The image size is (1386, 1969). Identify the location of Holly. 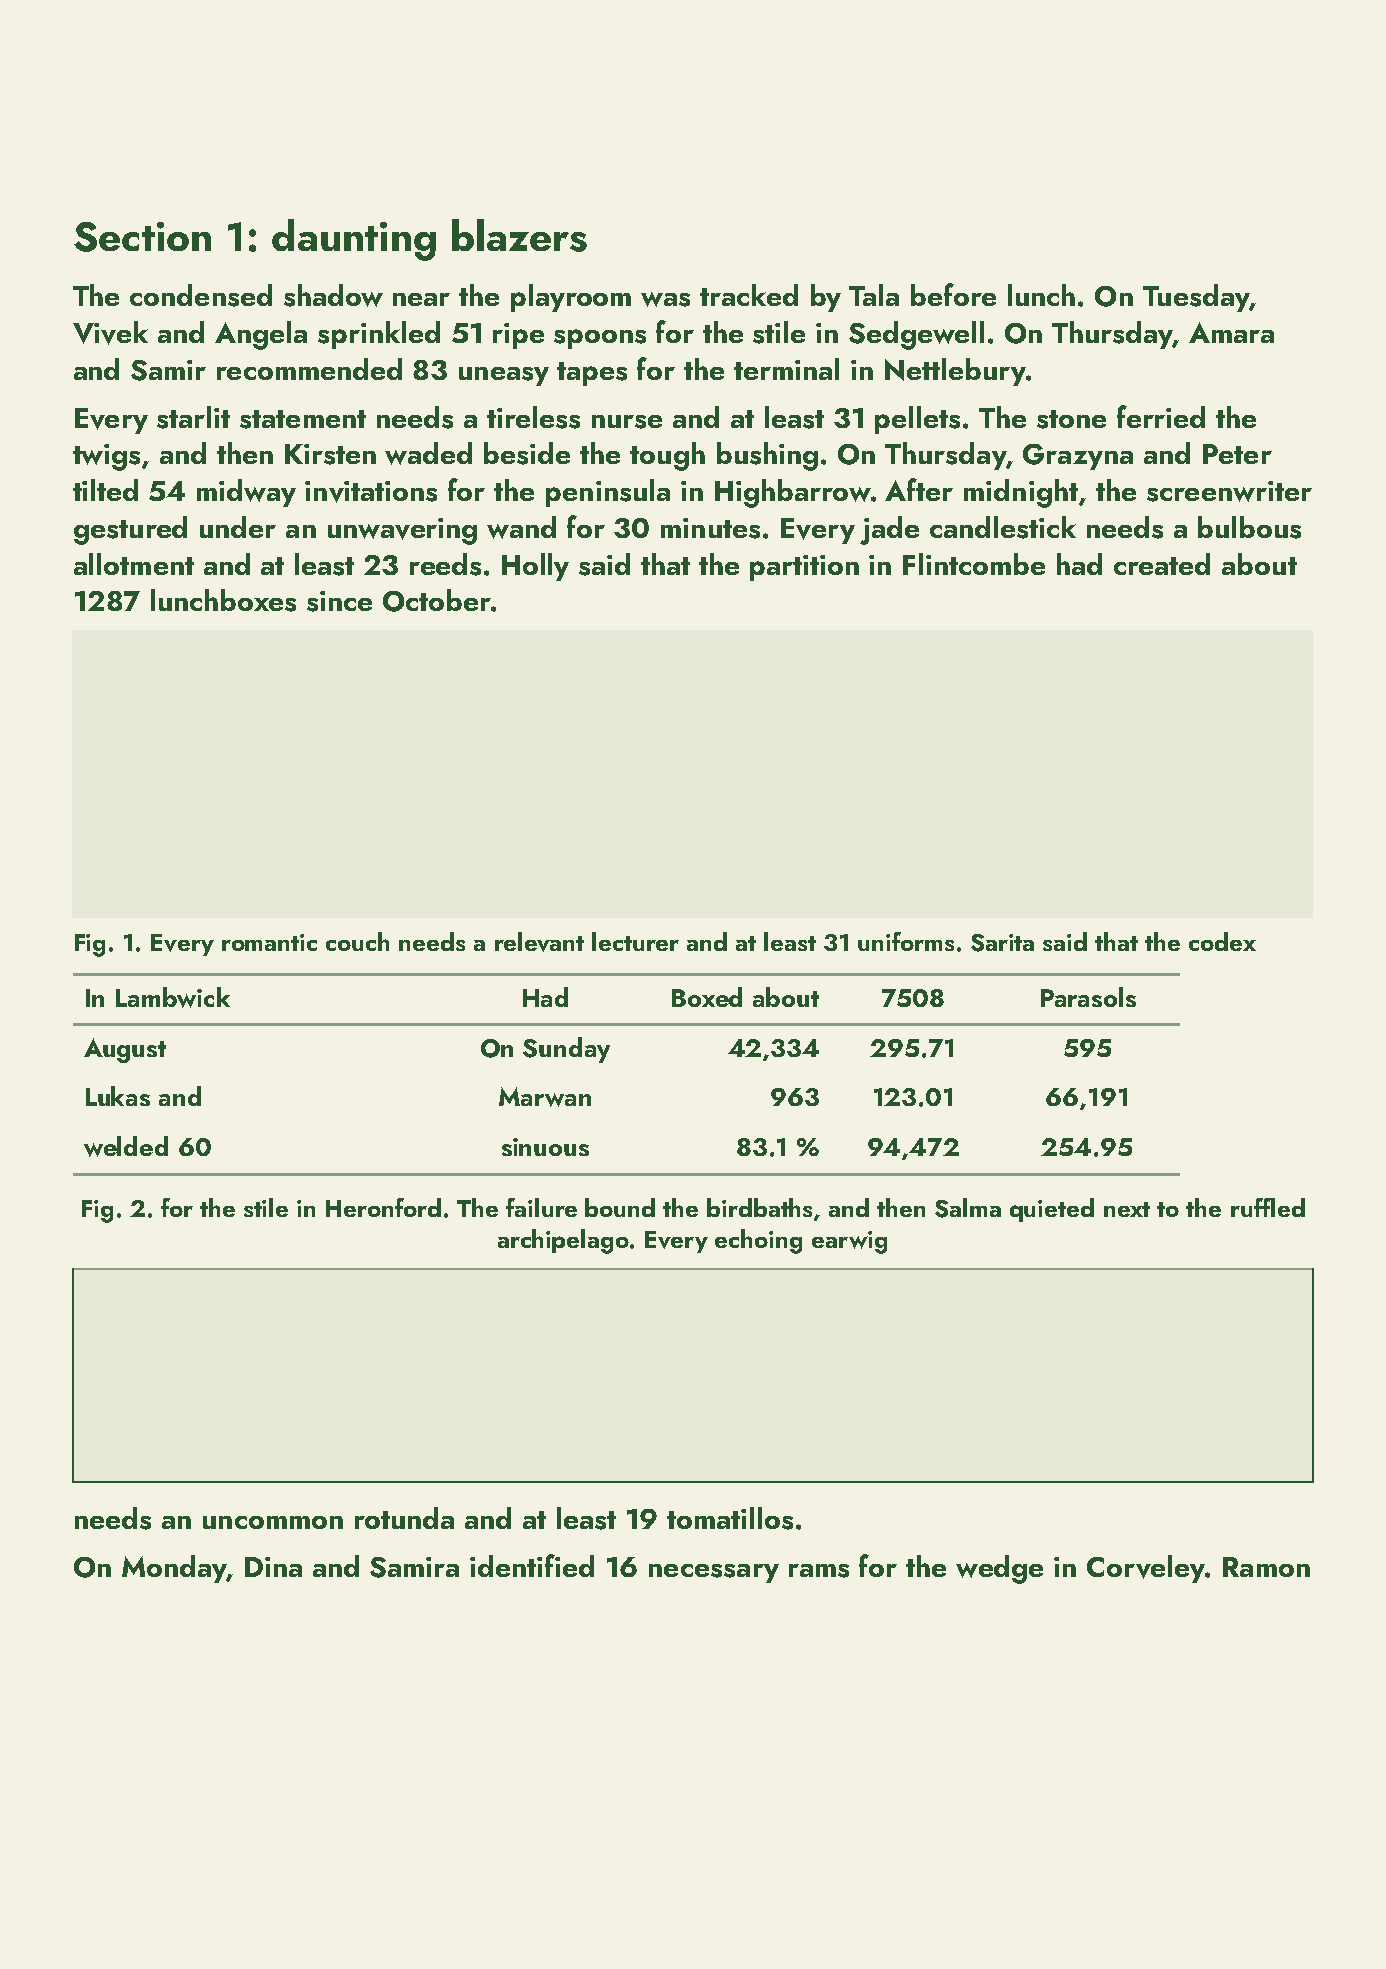
(535, 567).
